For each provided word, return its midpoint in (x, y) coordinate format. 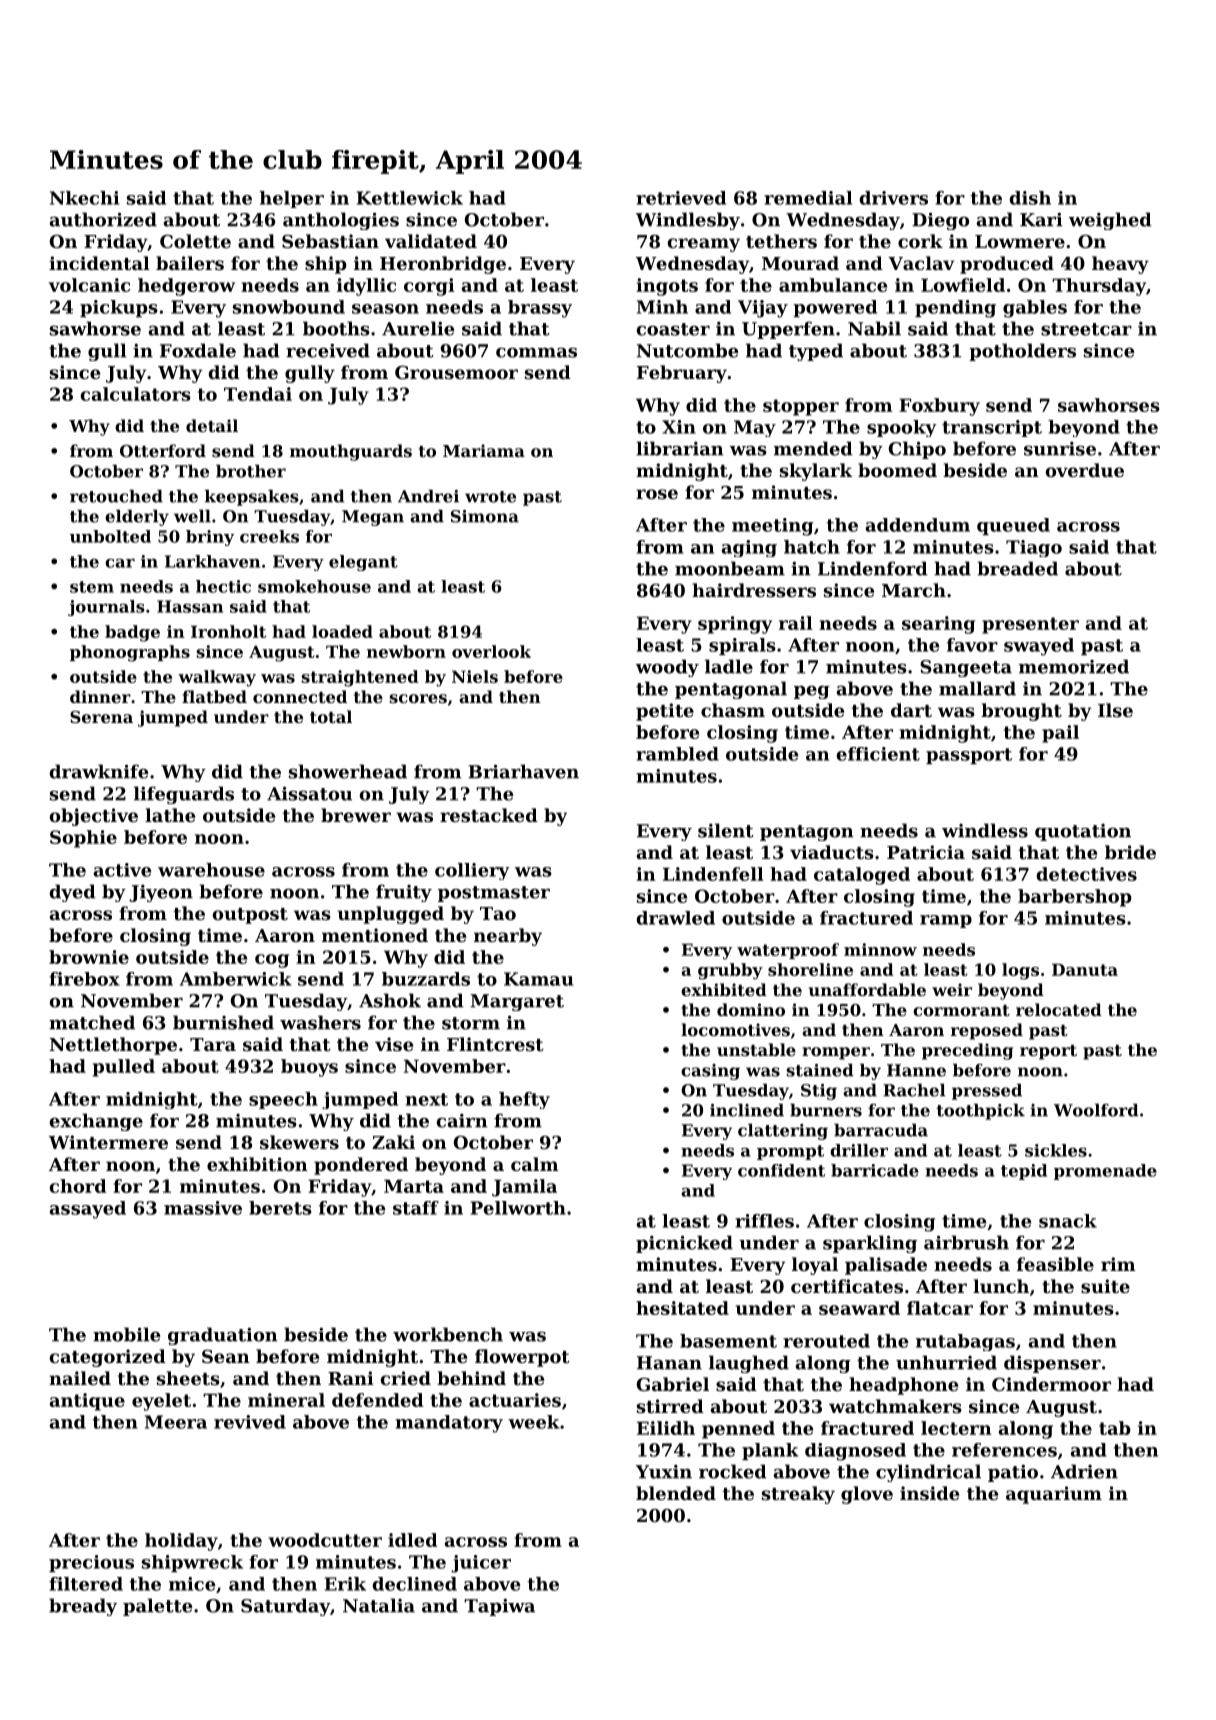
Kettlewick (410, 198)
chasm (733, 710)
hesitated (682, 1308)
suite (1105, 1286)
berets (280, 1208)
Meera (176, 1422)
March (914, 590)
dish (1030, 198)
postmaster (494, 894)
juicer (481, 1564)
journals (106, 608)
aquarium (1054, 1495)
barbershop (1075, 898)
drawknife (99, 771)
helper (292, 199)
